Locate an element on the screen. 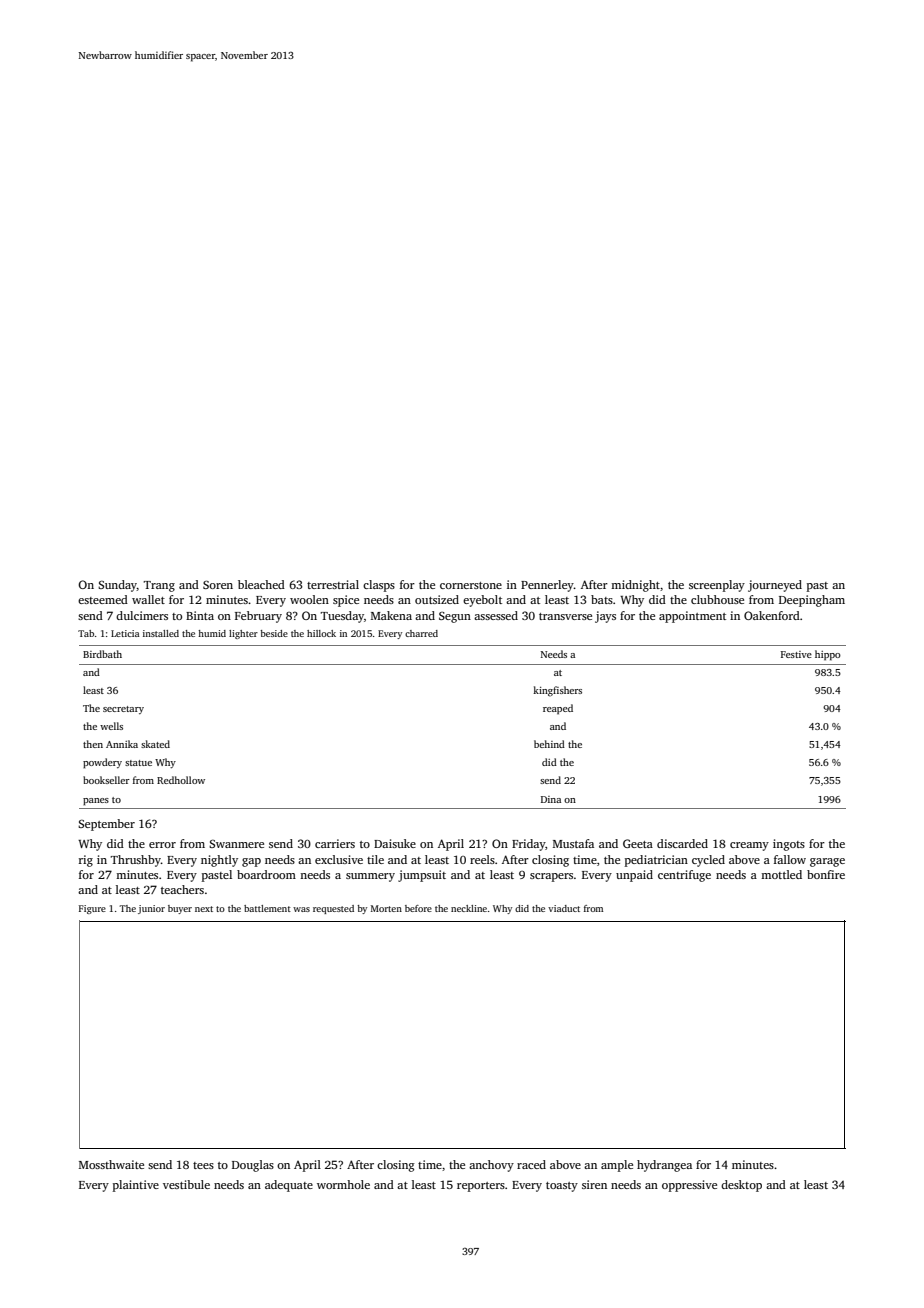 The height and width of the screenshot is (1308, 924). Festive is located at coordinates (796, 654).
